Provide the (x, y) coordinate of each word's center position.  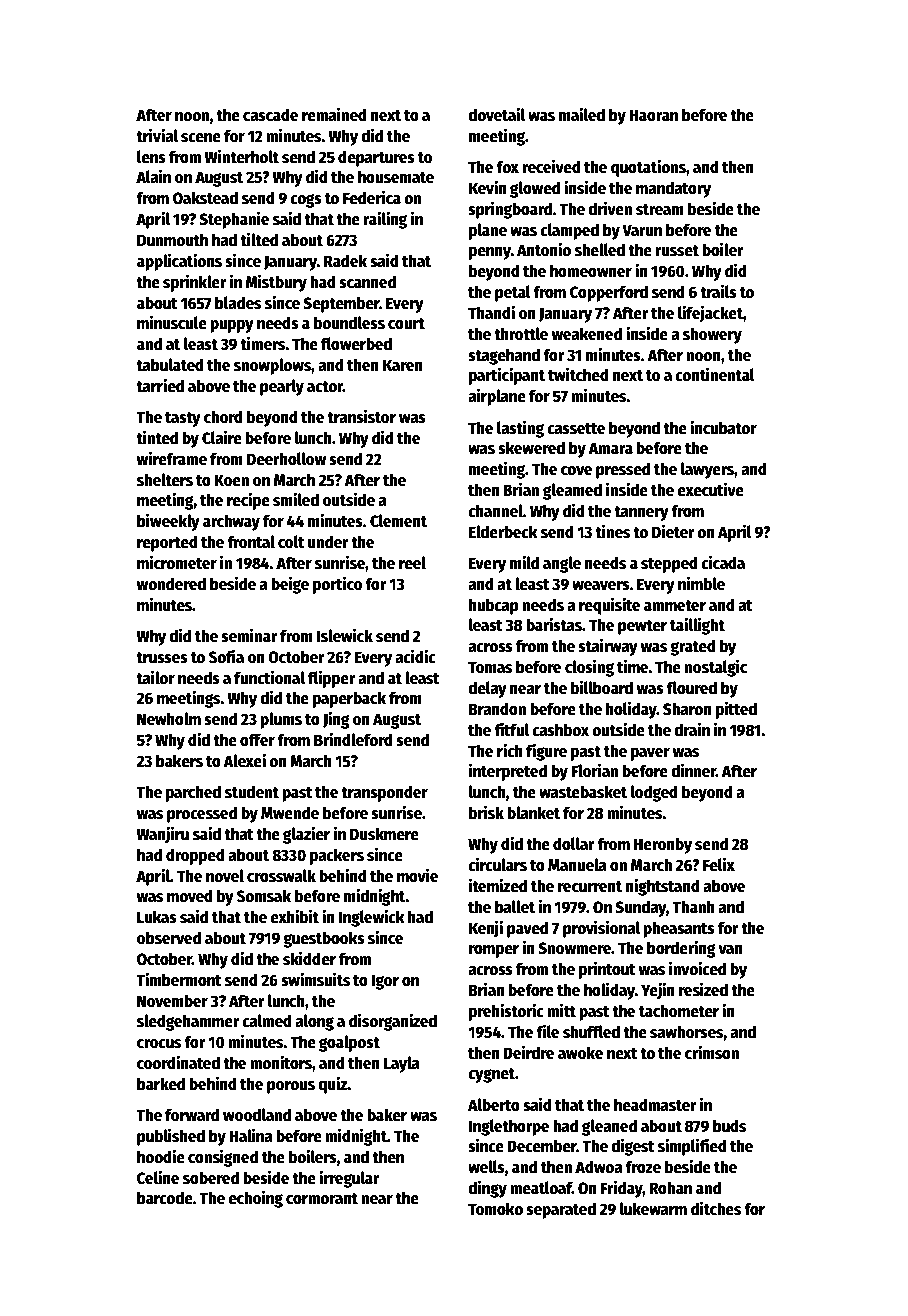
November (172, 1001)
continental (715, 374)
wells (486, 1167)
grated (693, 647)
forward (192, 1115)
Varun (642, 230)
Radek (345, 261)
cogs (306, 201)
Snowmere (574, 948)
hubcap (494, 606)
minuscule (172, 322)
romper (494, 951)
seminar (249, 635)
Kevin (488, 187)
